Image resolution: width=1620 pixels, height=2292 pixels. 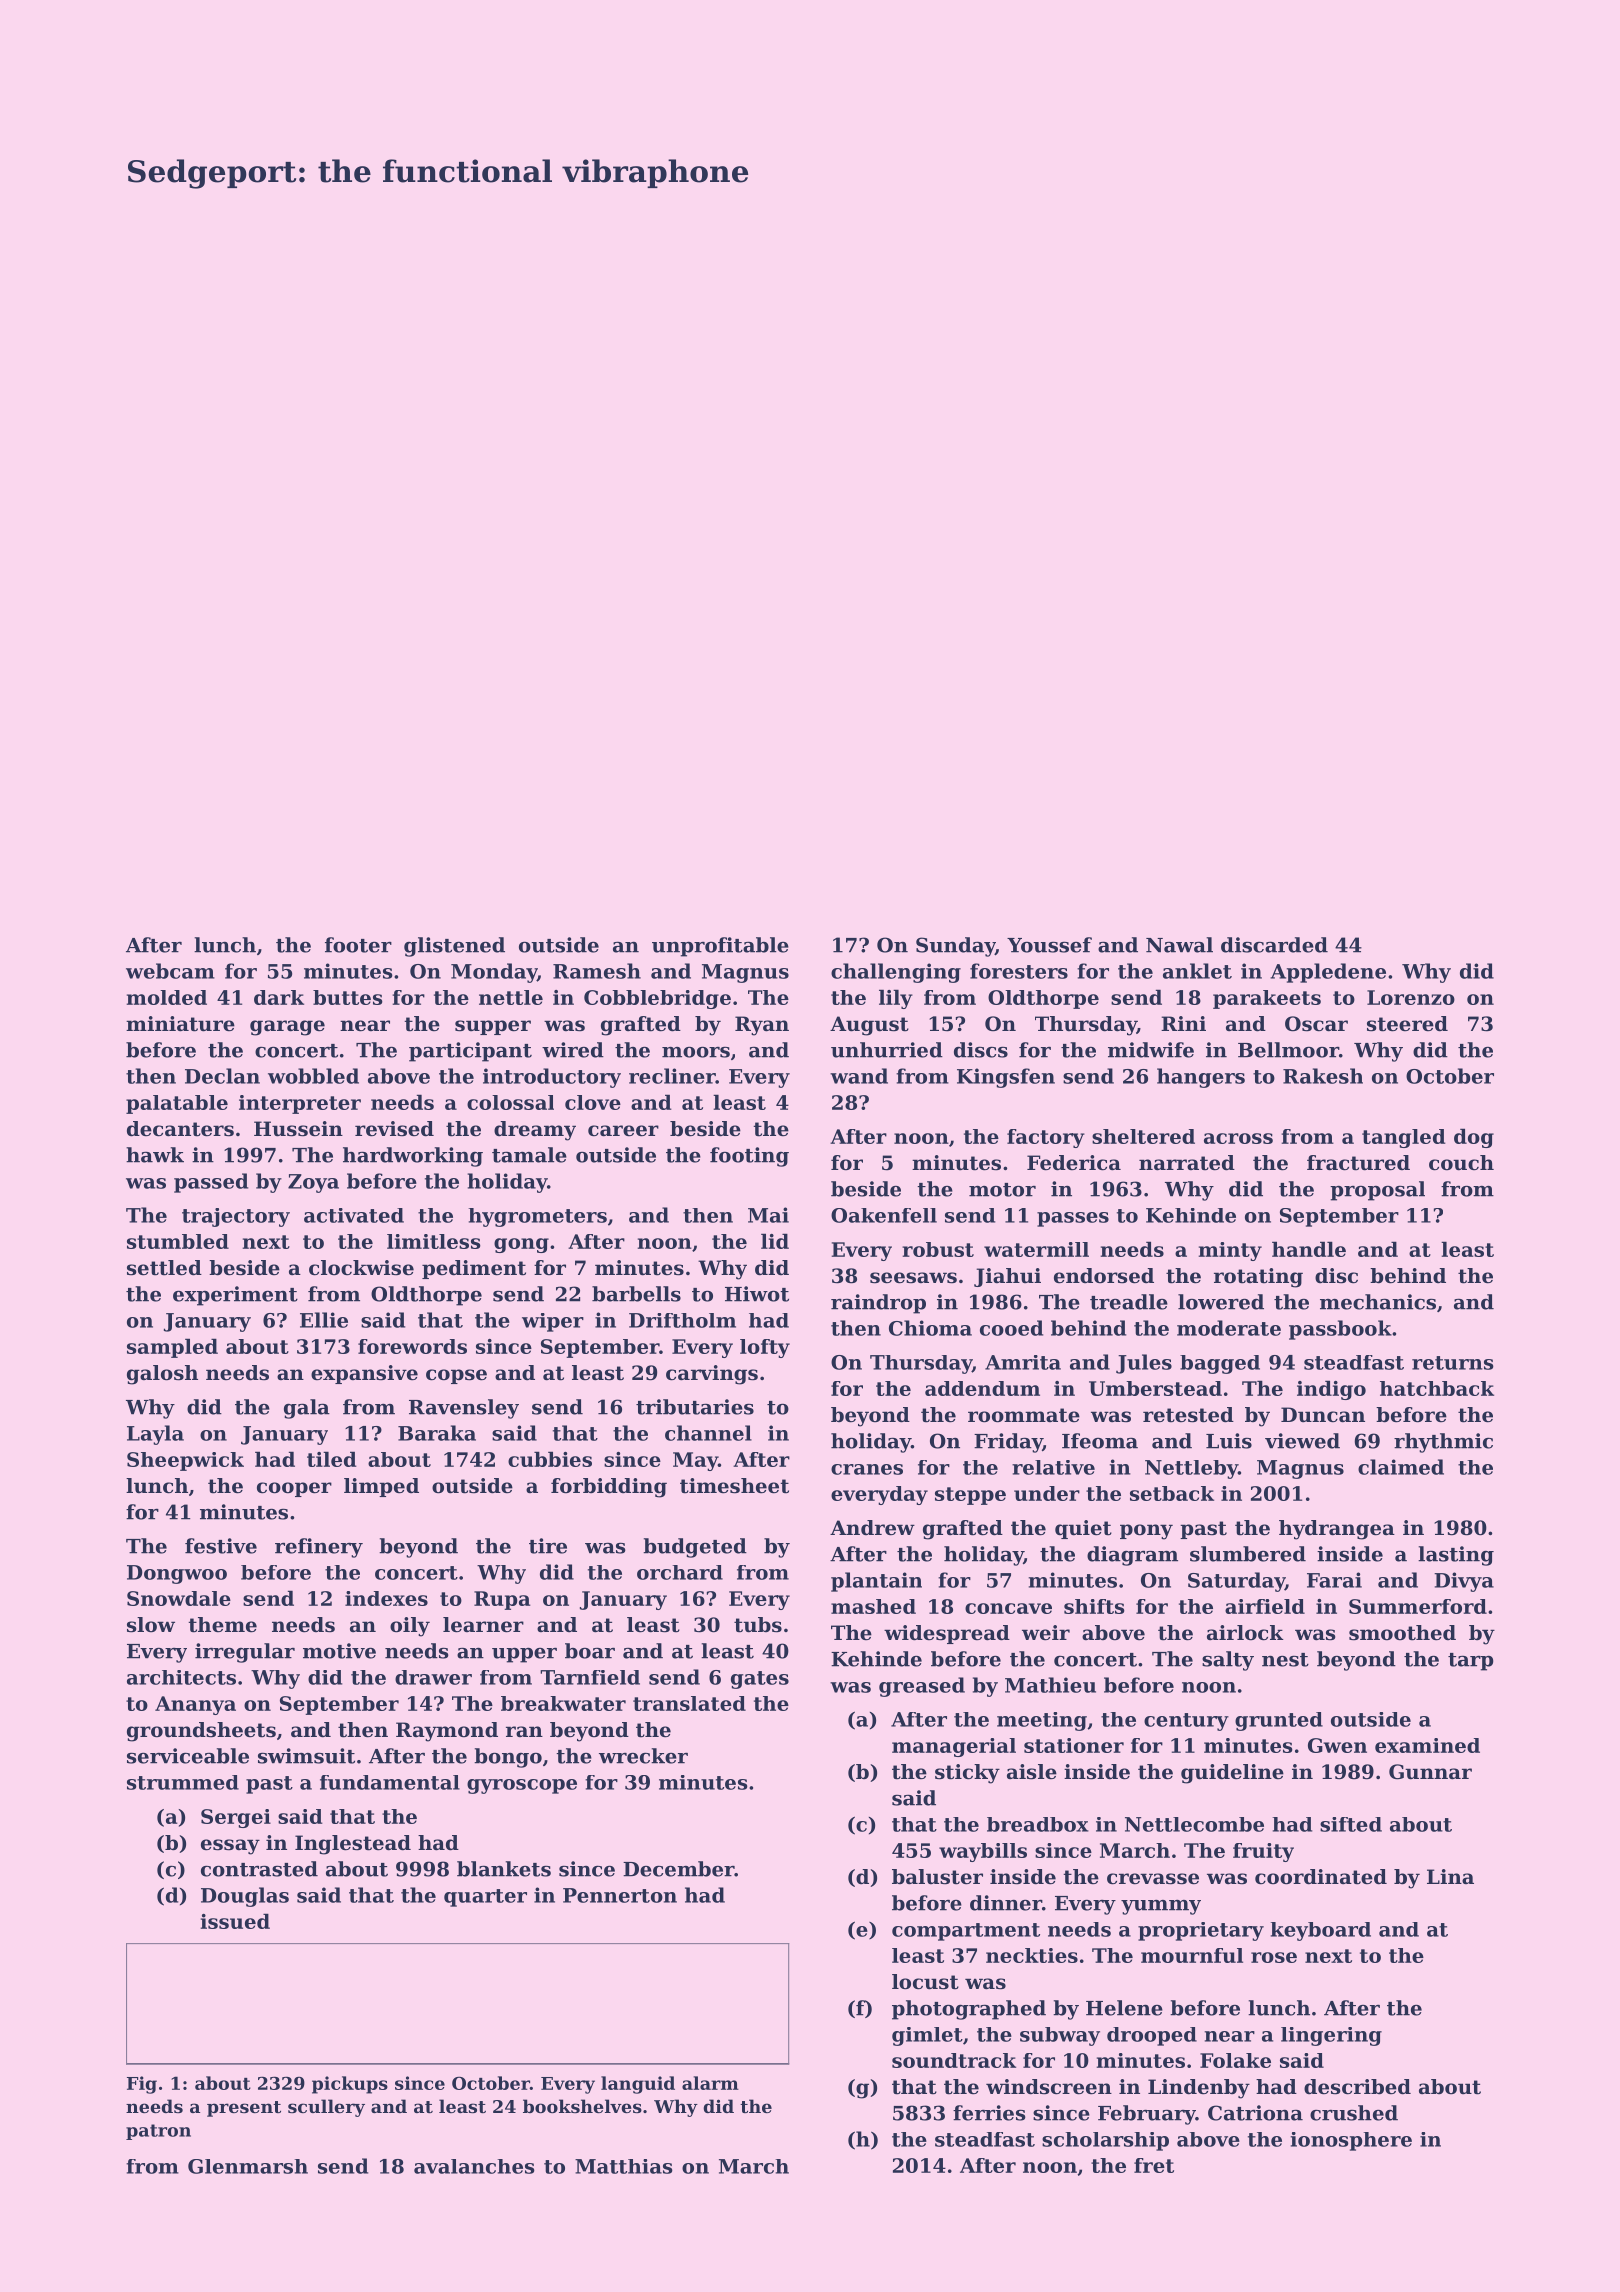 What do you see at coordinates (1377, 1191) in the page?
I see `proposal` at bounding box center [1377, 1191].
